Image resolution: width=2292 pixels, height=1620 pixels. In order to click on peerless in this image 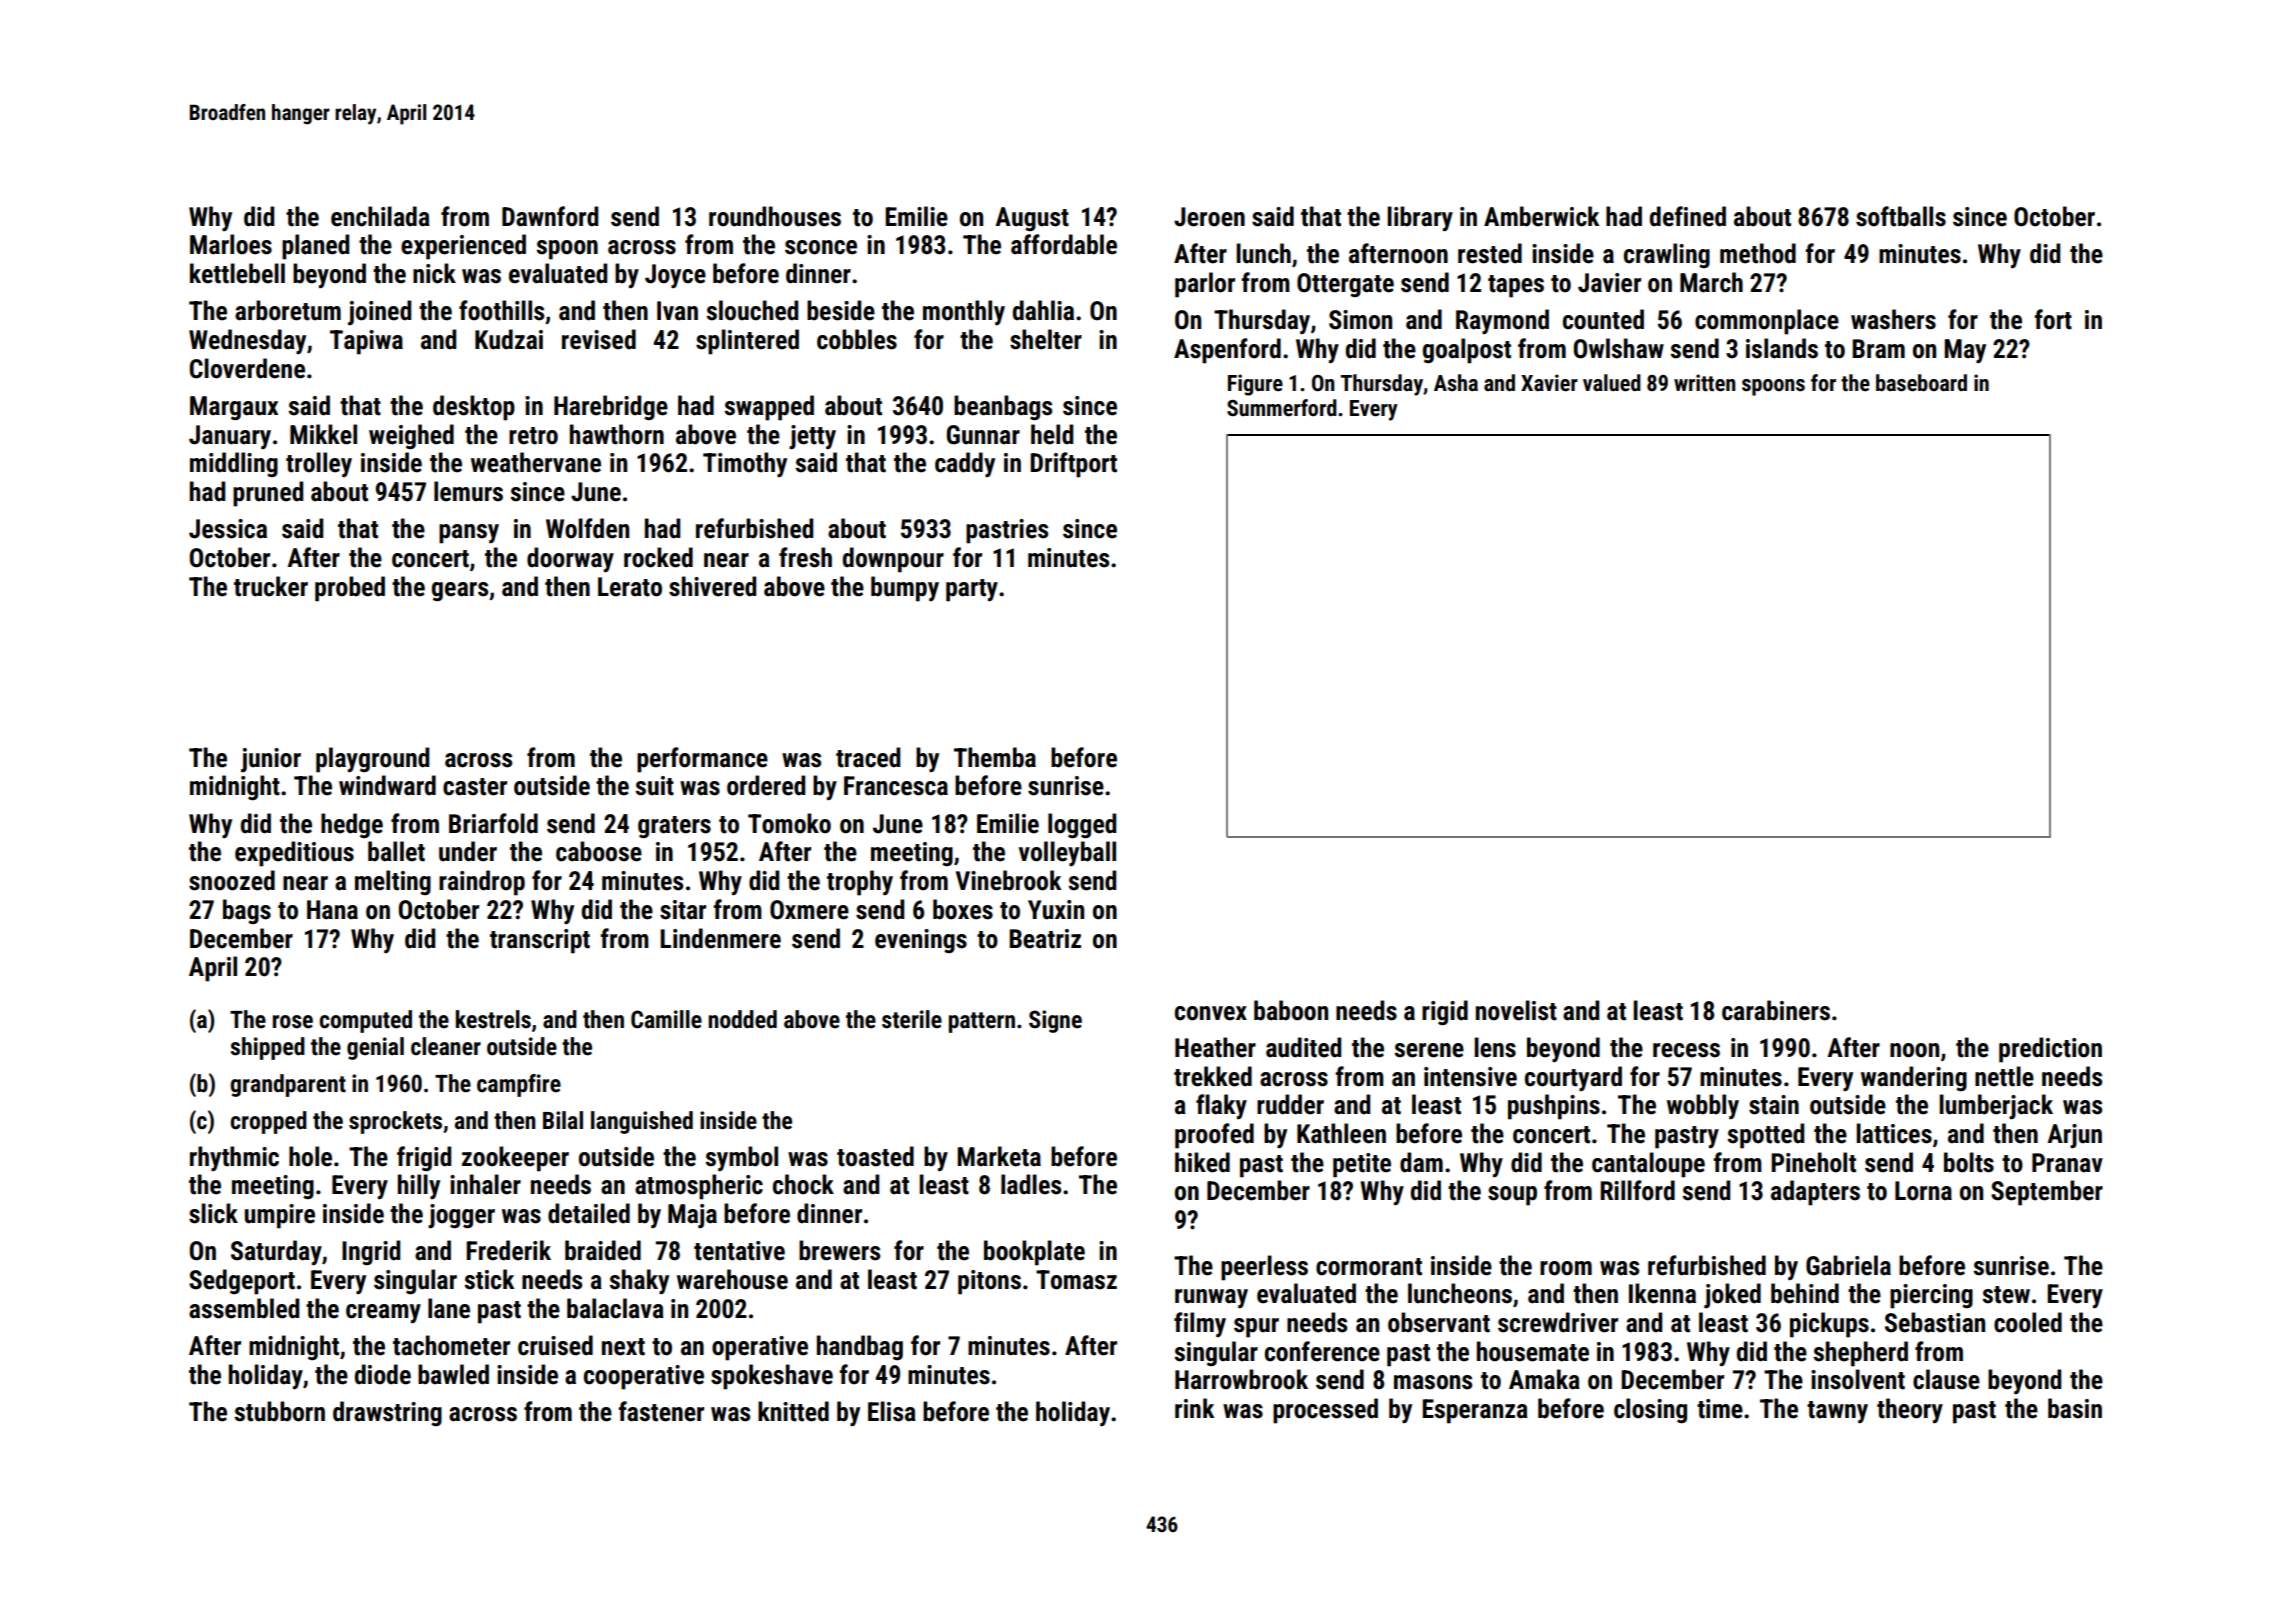, I will do `click(1264, 1268)`.
